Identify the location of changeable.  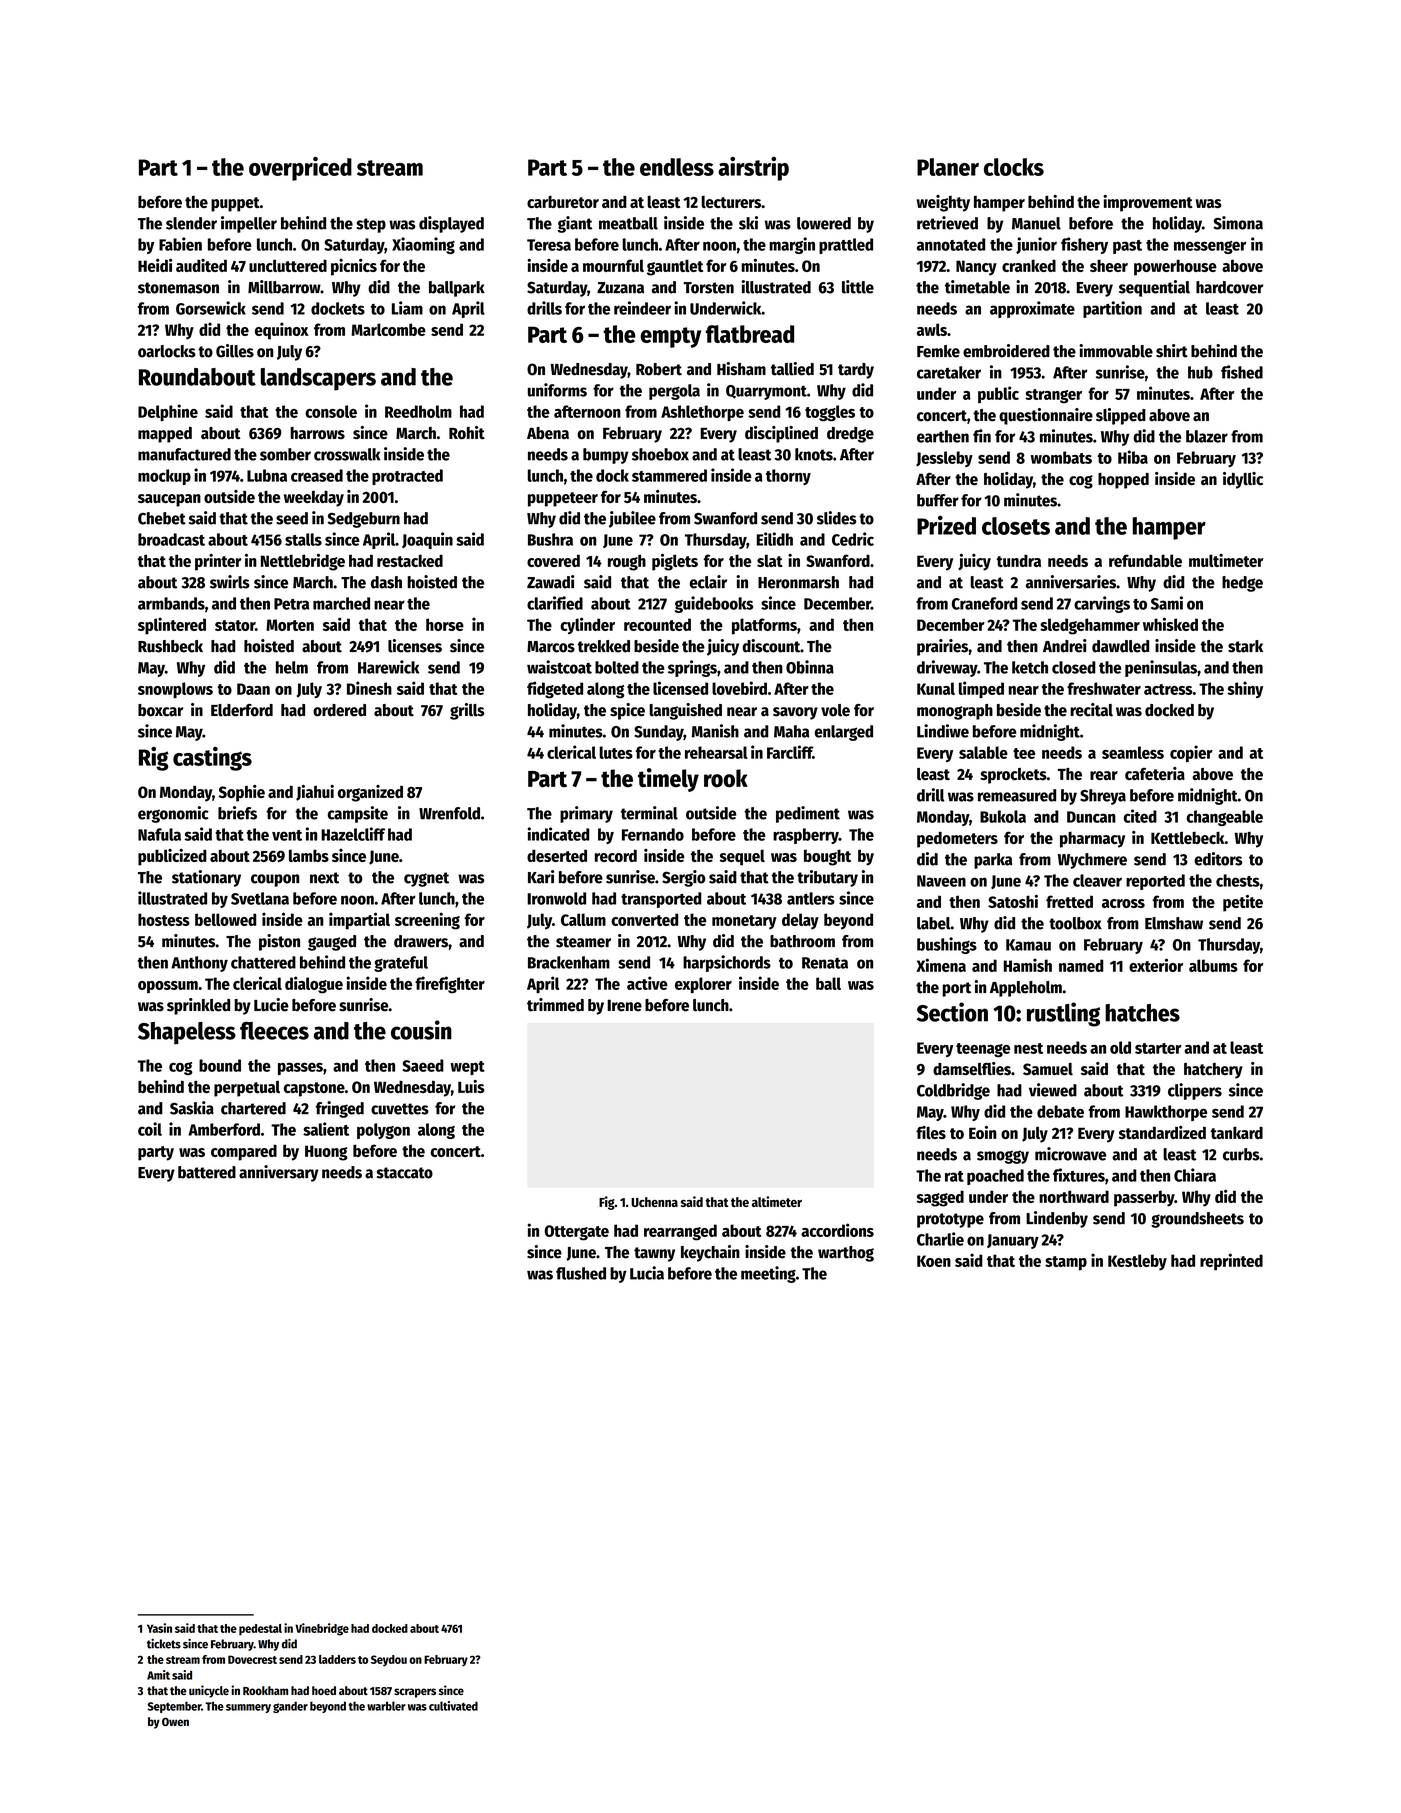
(1224, 818).
